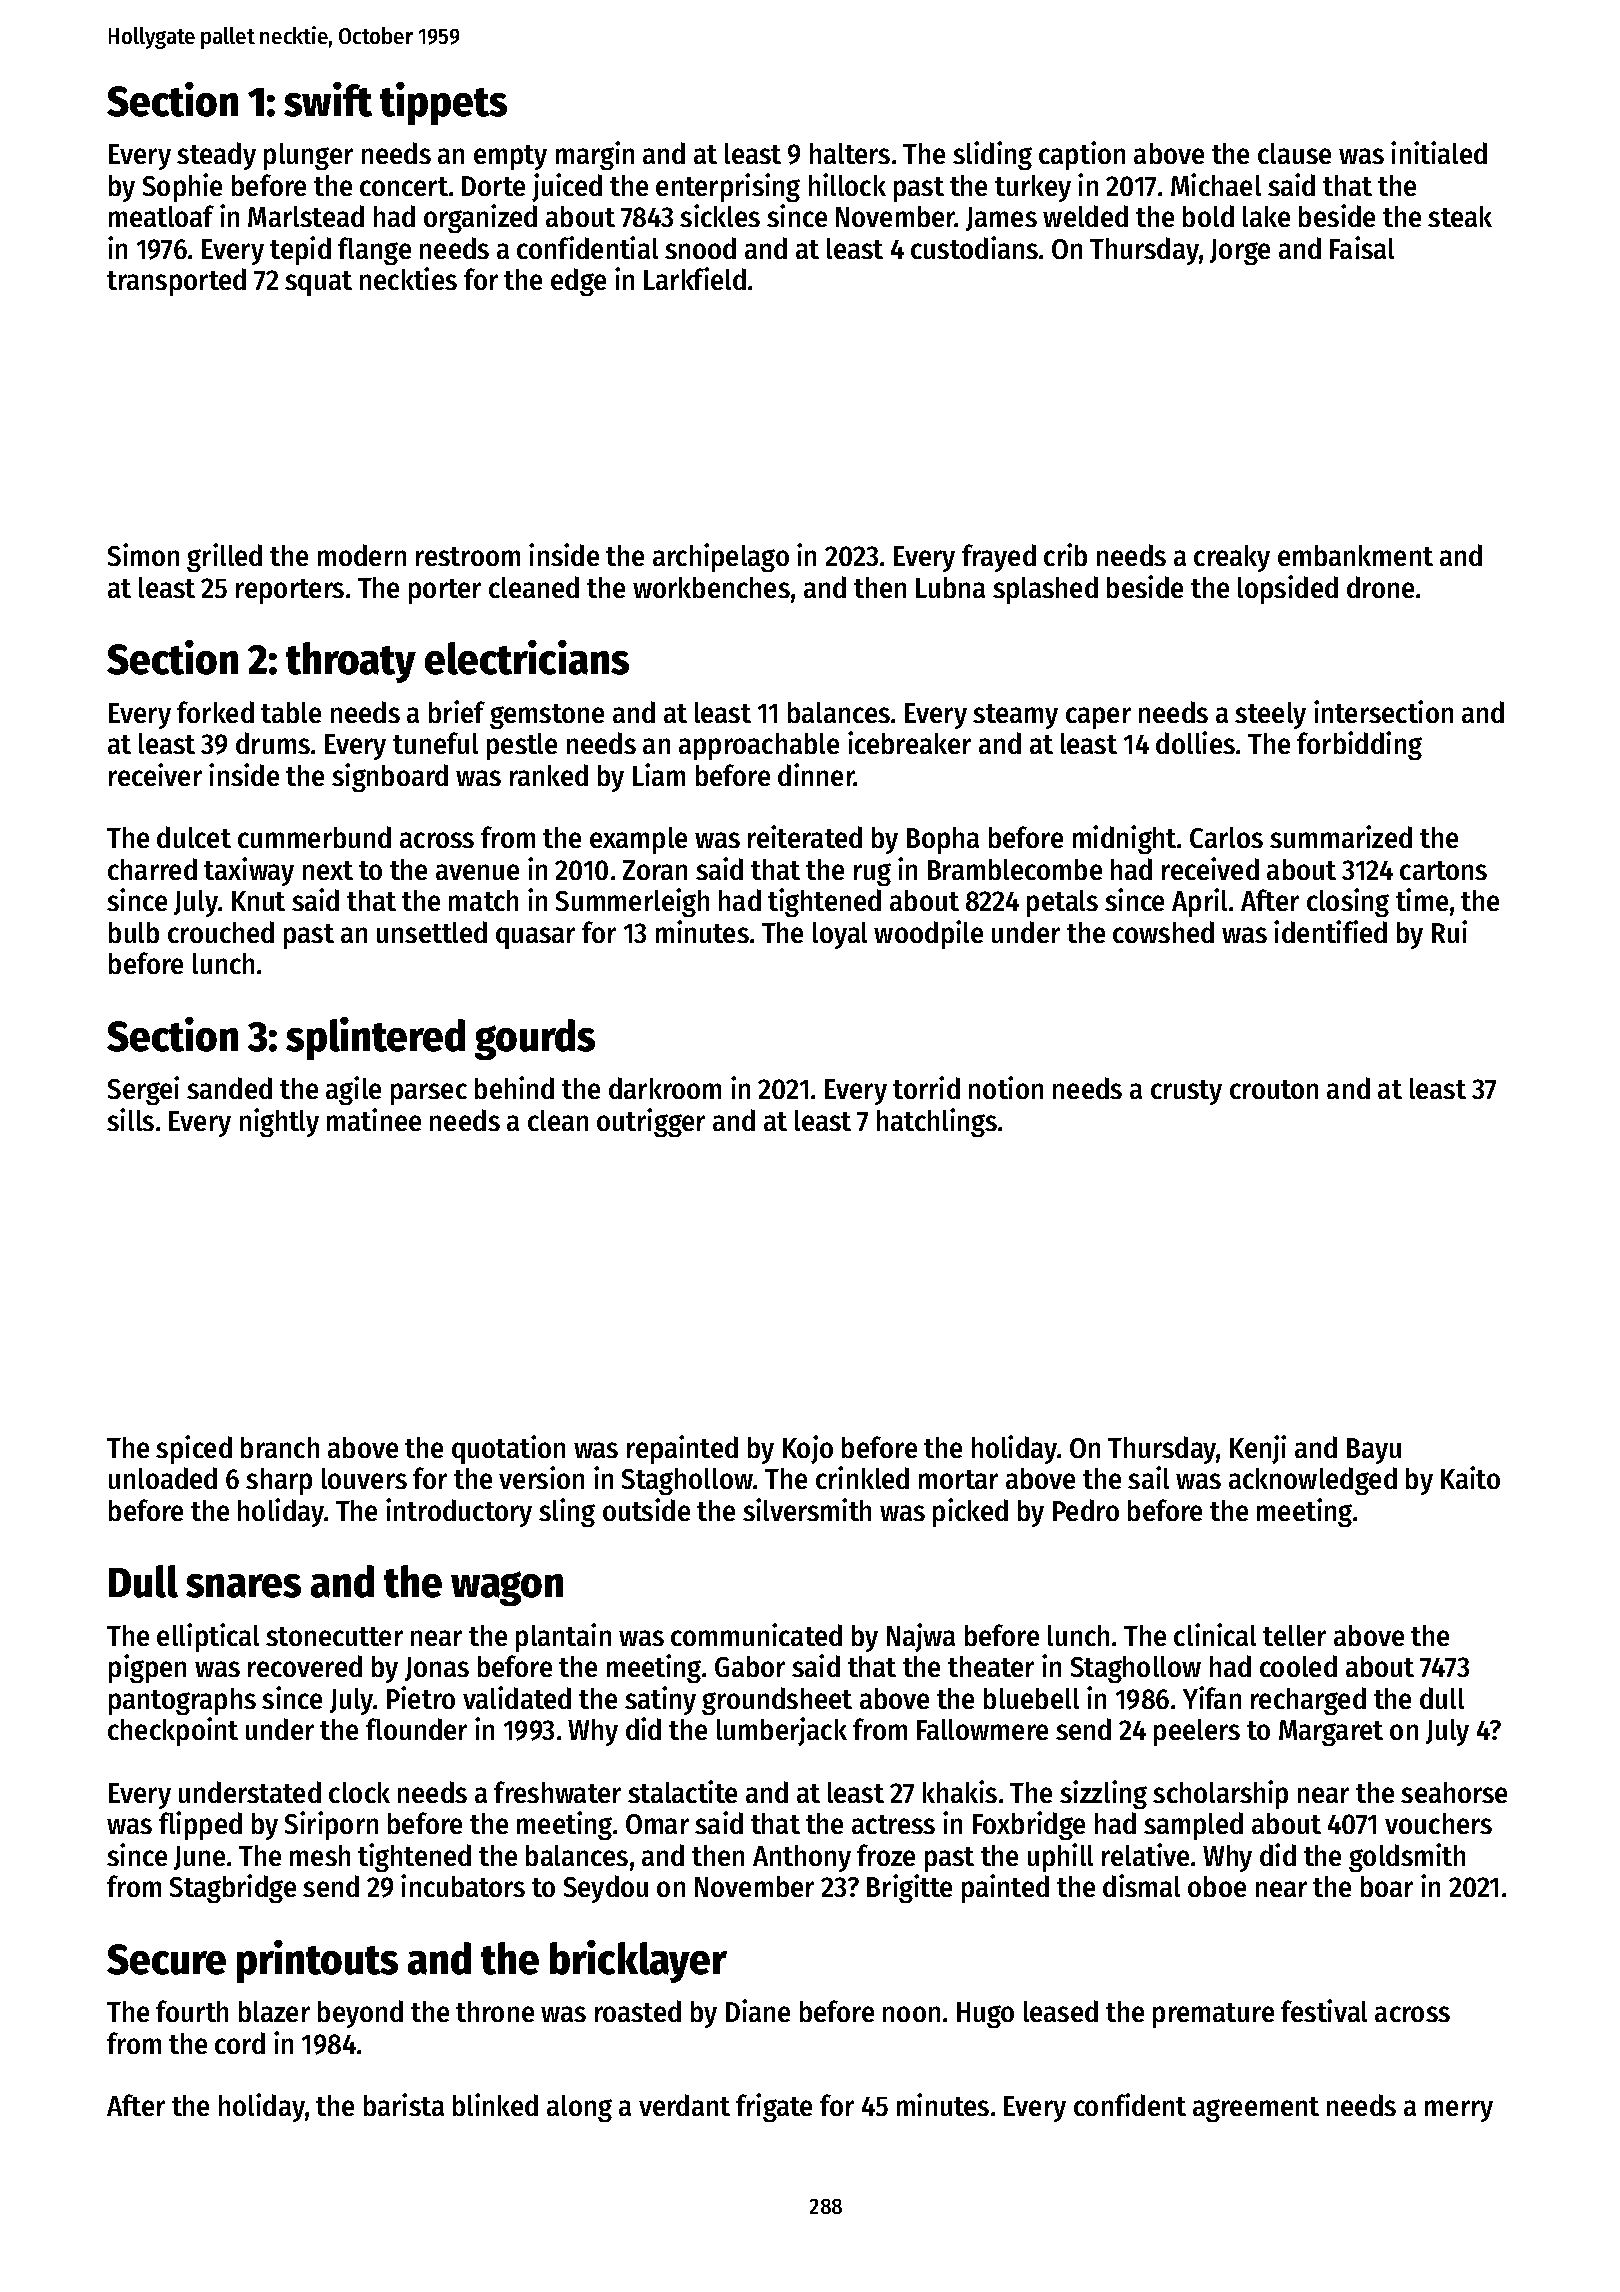 Image resolution: width=1620 pixels, height=2292 pixels. I want to click on caption, so click(1082, 155).
